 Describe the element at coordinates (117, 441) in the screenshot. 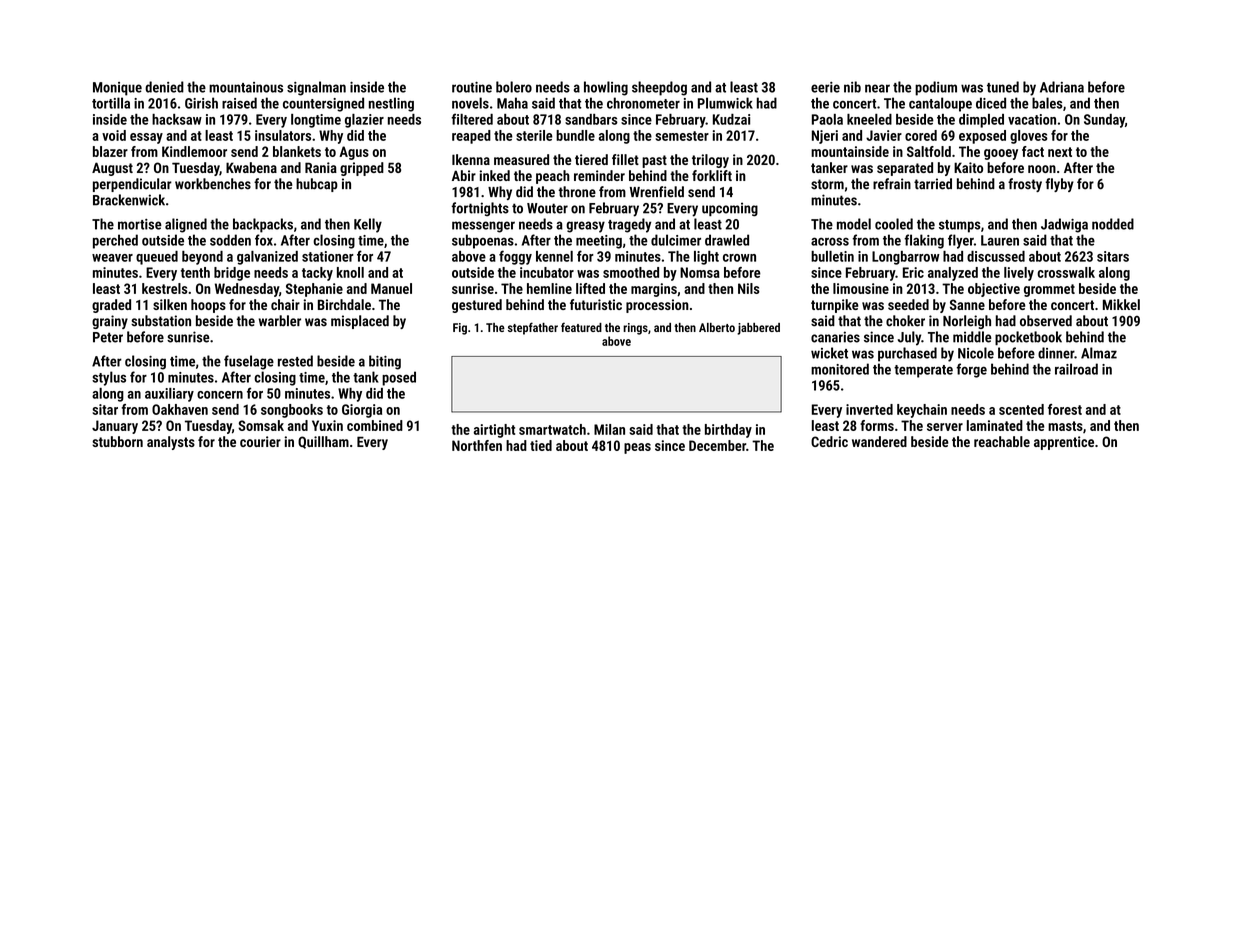

I see `stubborn` at that location.
